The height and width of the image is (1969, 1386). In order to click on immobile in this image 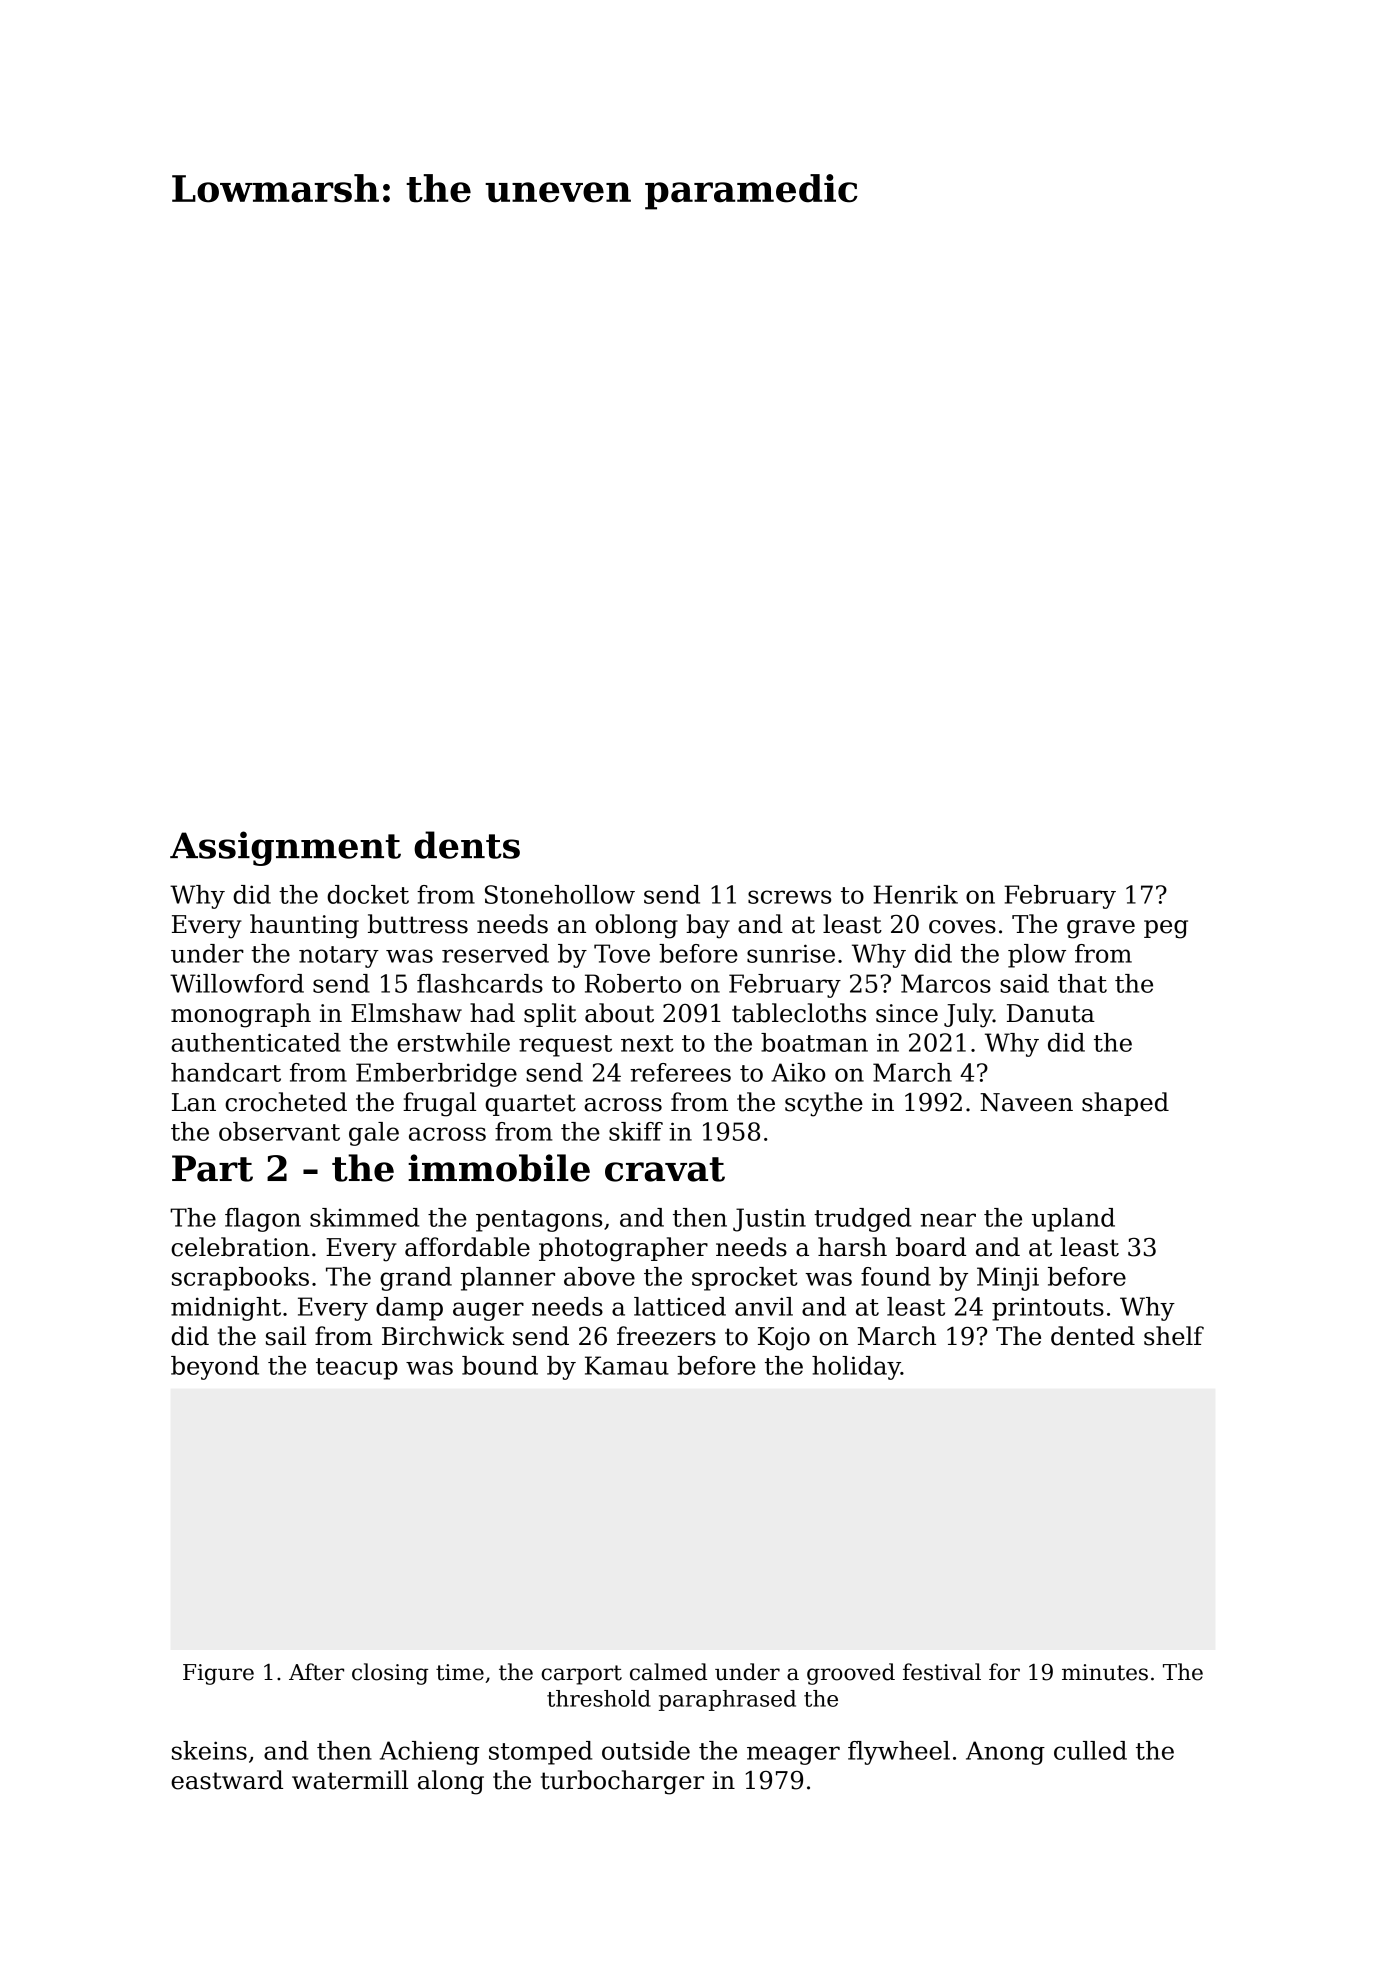, I will do `click(499, 1168)`.
